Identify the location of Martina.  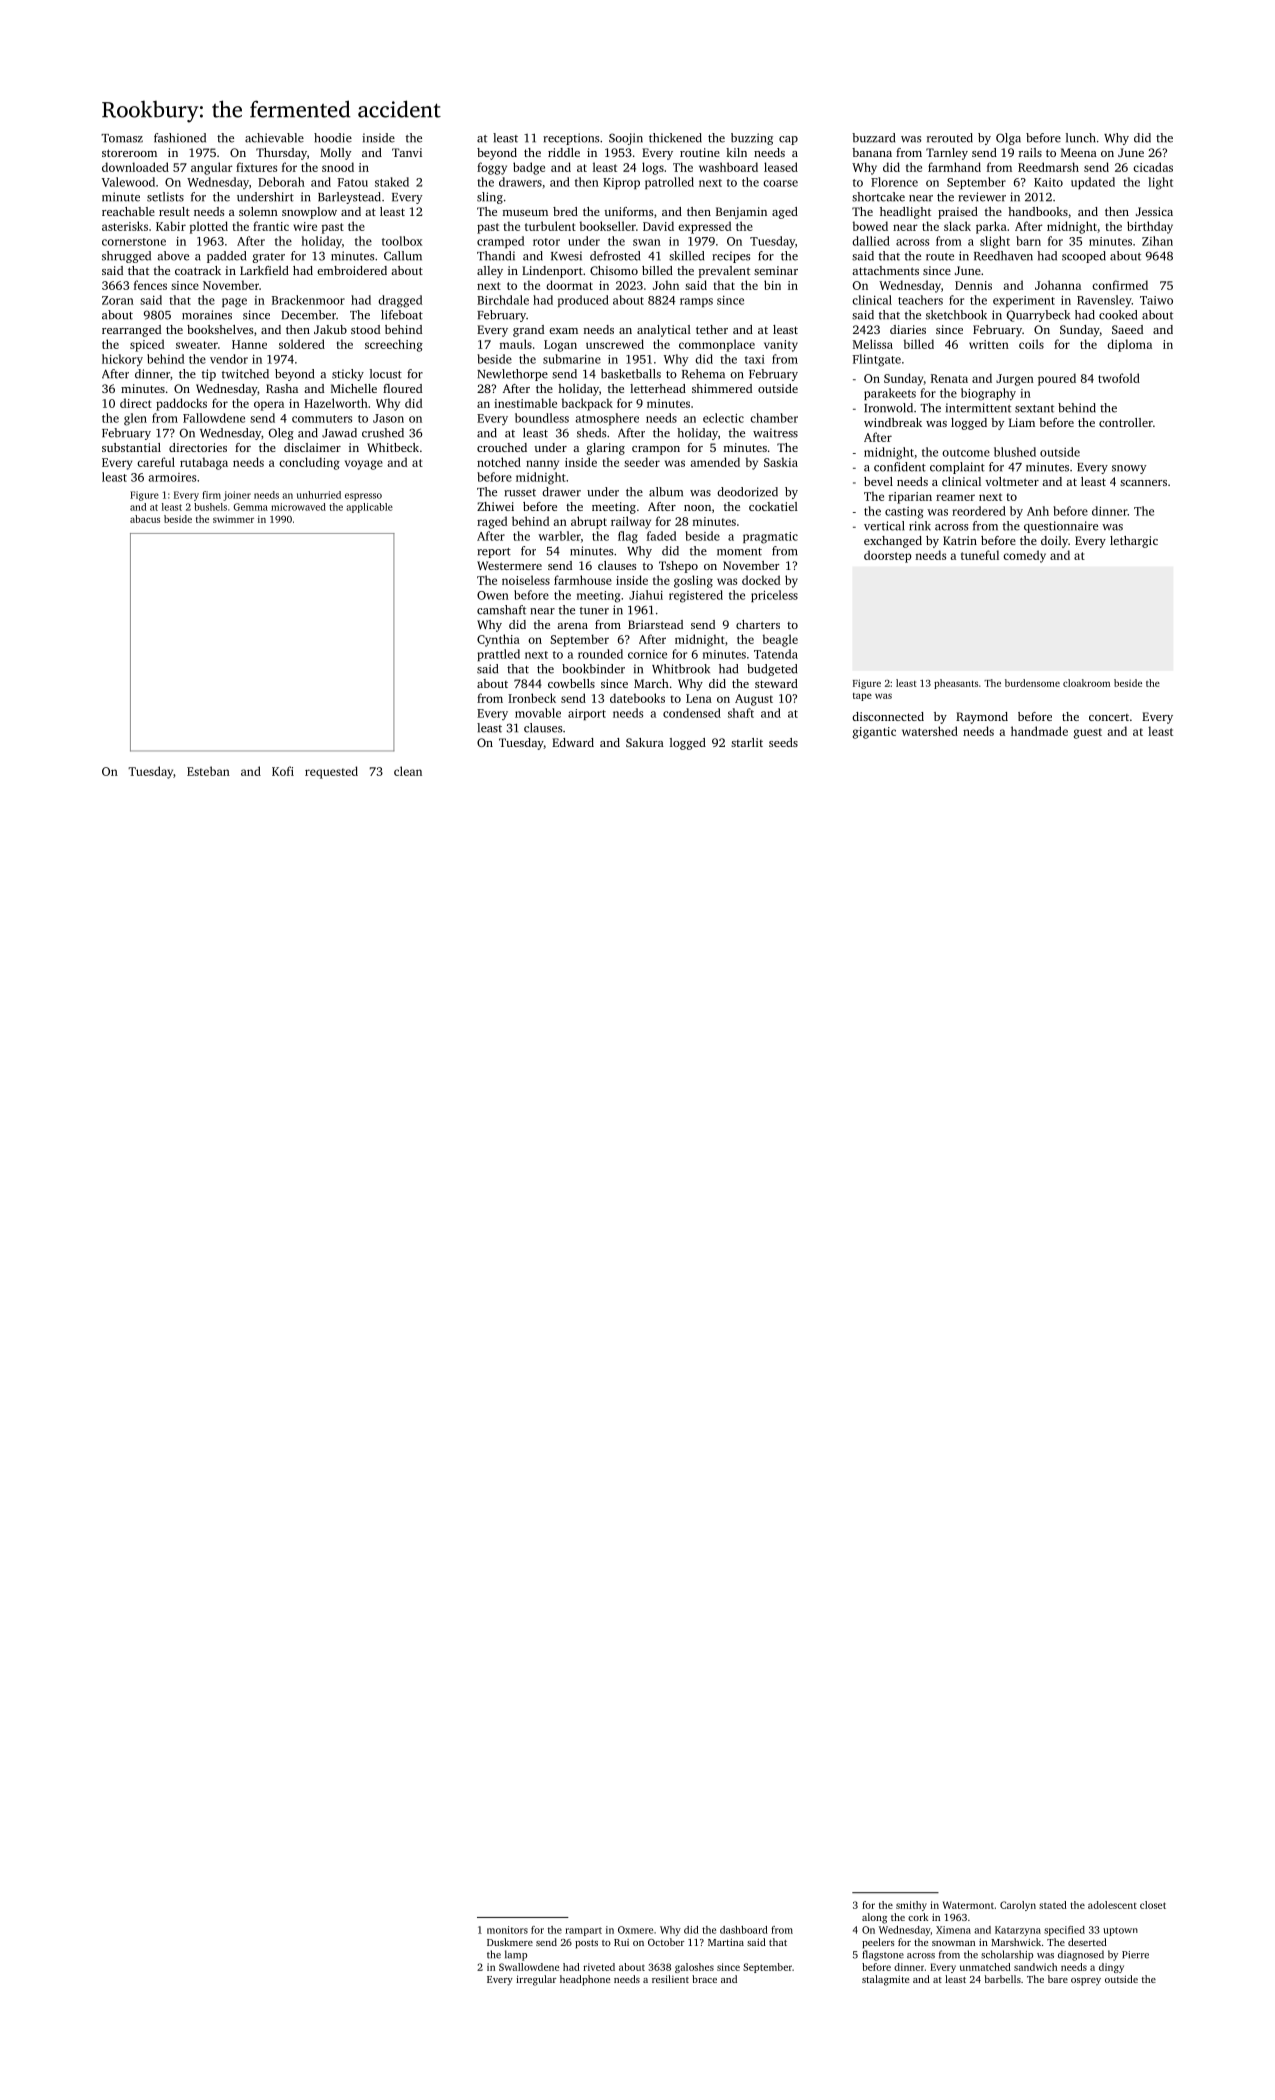
(726, 1942).
